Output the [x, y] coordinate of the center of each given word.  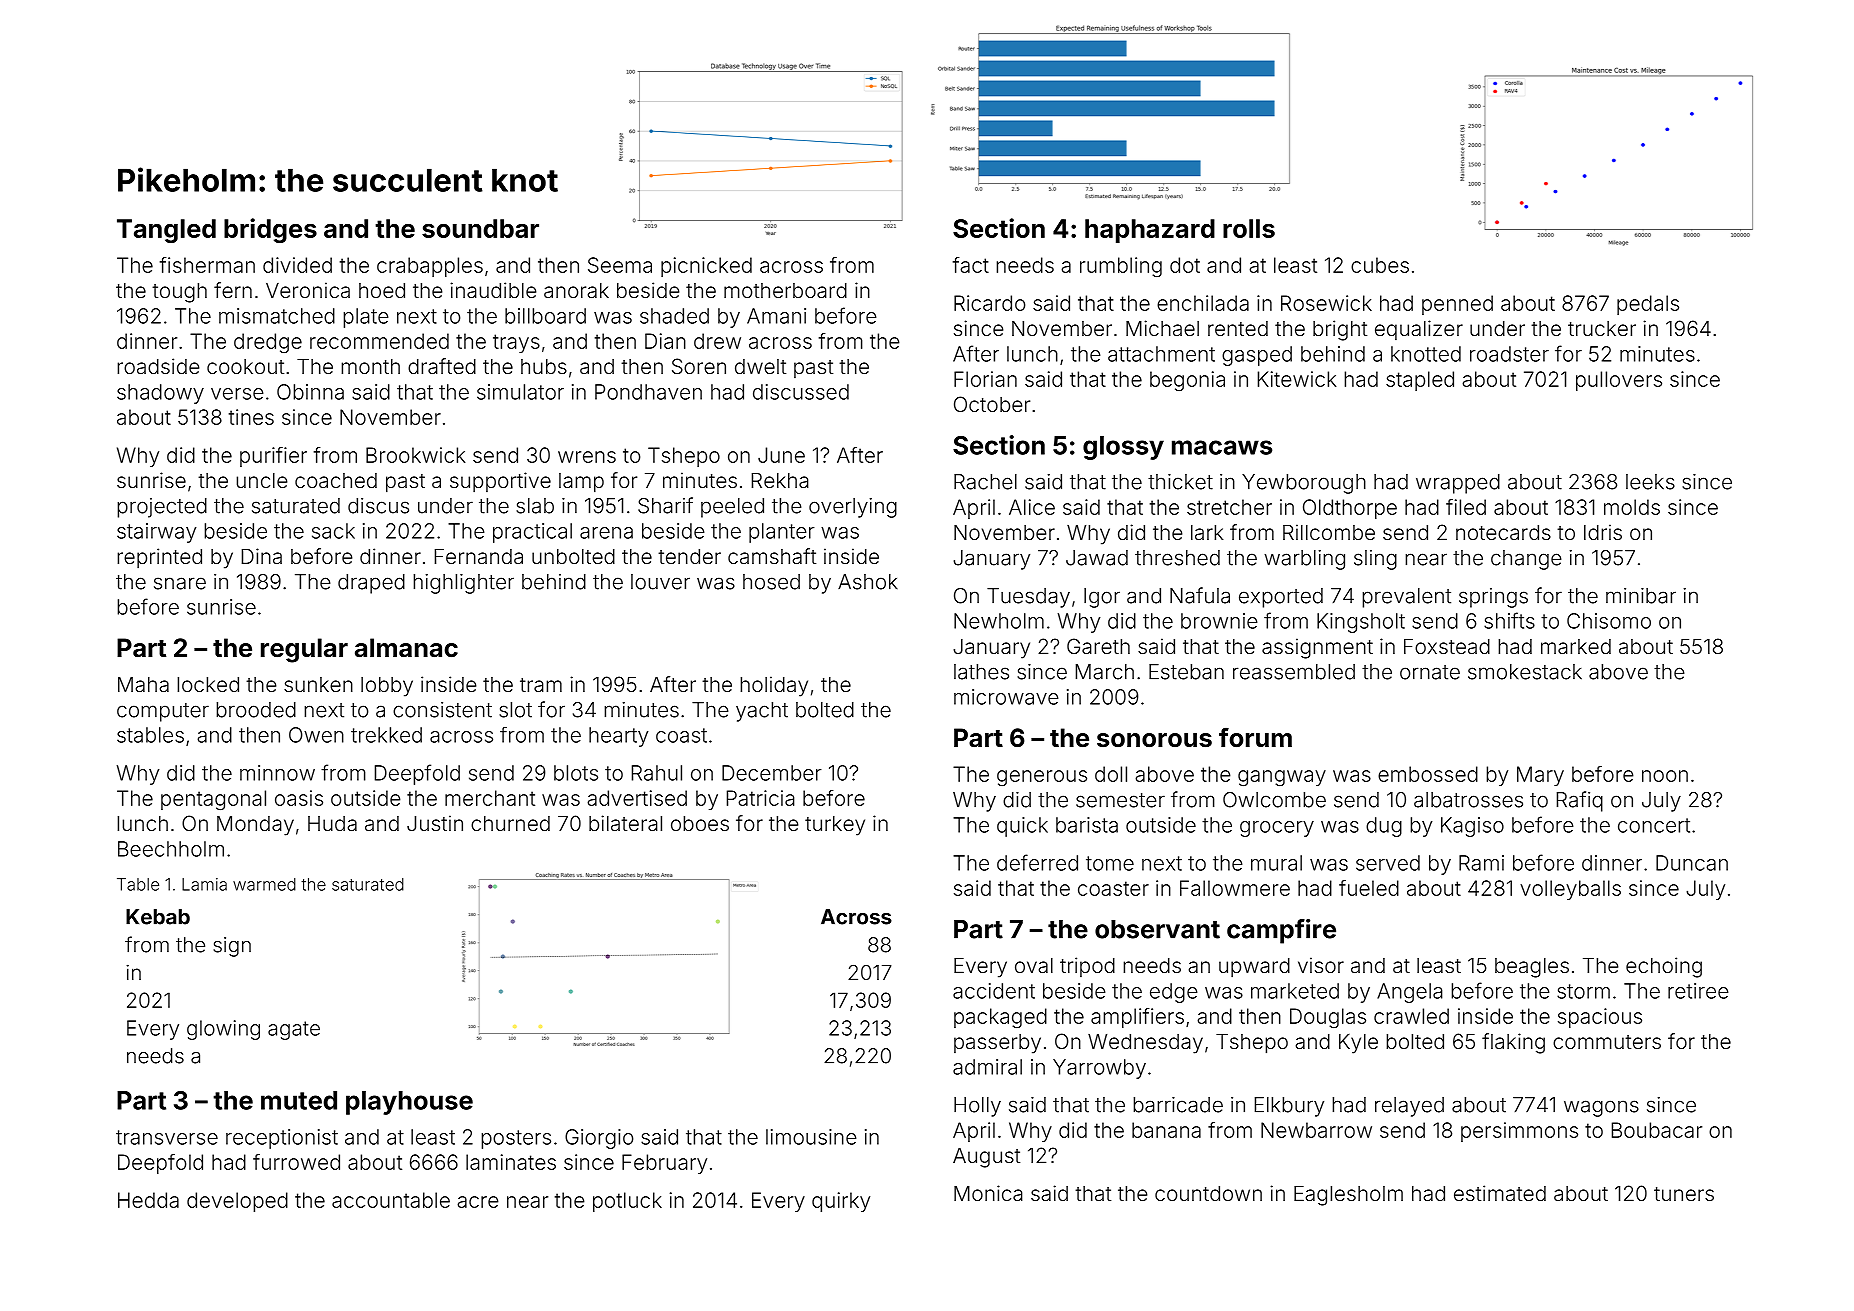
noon [1665, 776]
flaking [1513, 1043]
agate [294, 1030]
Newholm [999, 621]
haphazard [1150, 231]
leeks [1650, 482]
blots [576, 773]
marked [1576, 646]
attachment [1161, 354]
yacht [762, 712]
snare [180, 583]
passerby [997, 1044]
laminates [511, 1162]
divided [297, 265]
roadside [158, 366]
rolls [1249, 228]
